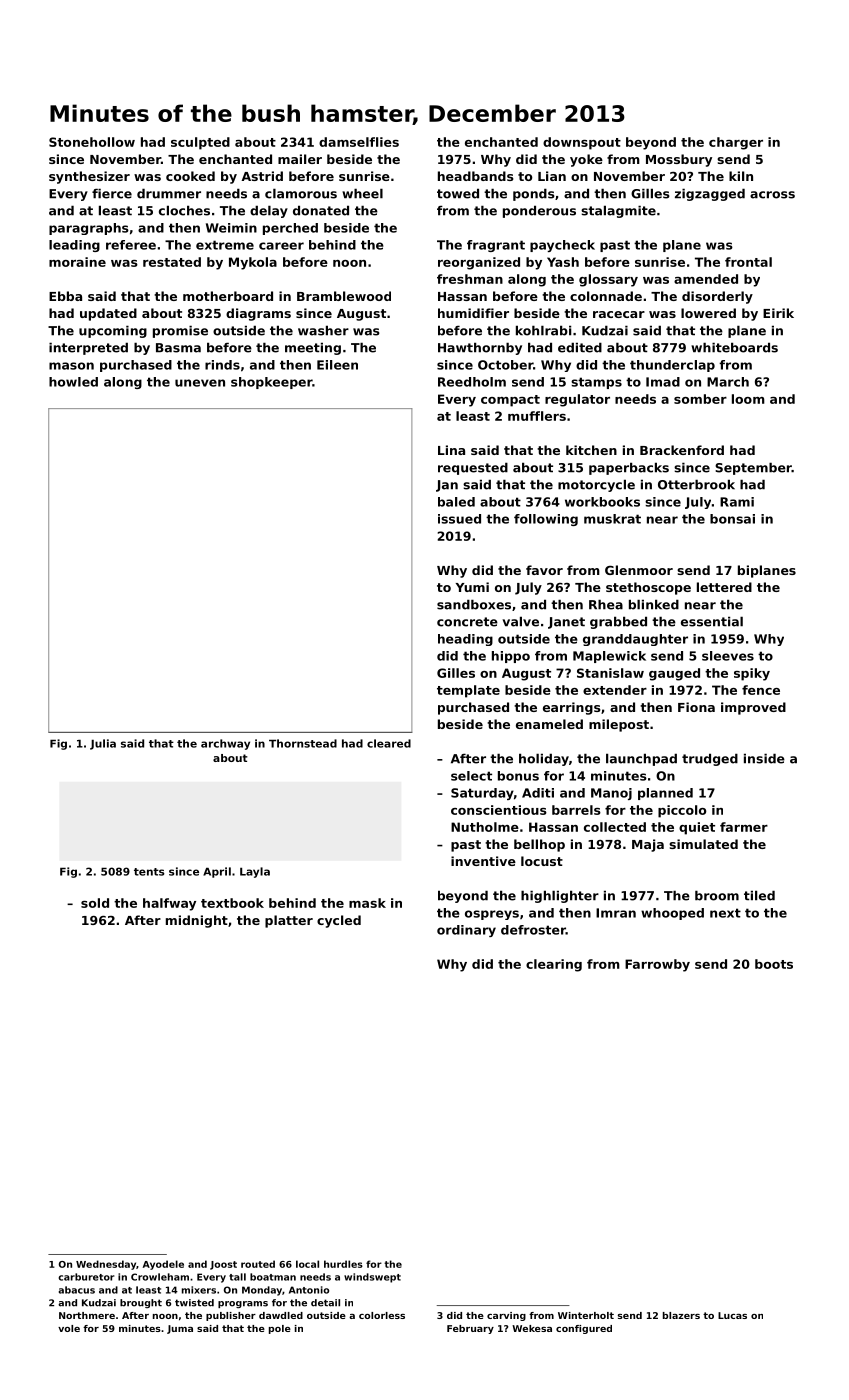  What do you see at coordinates (372, 1278) in the document?
I see `windswept` at bounding box center [372, 1278].
